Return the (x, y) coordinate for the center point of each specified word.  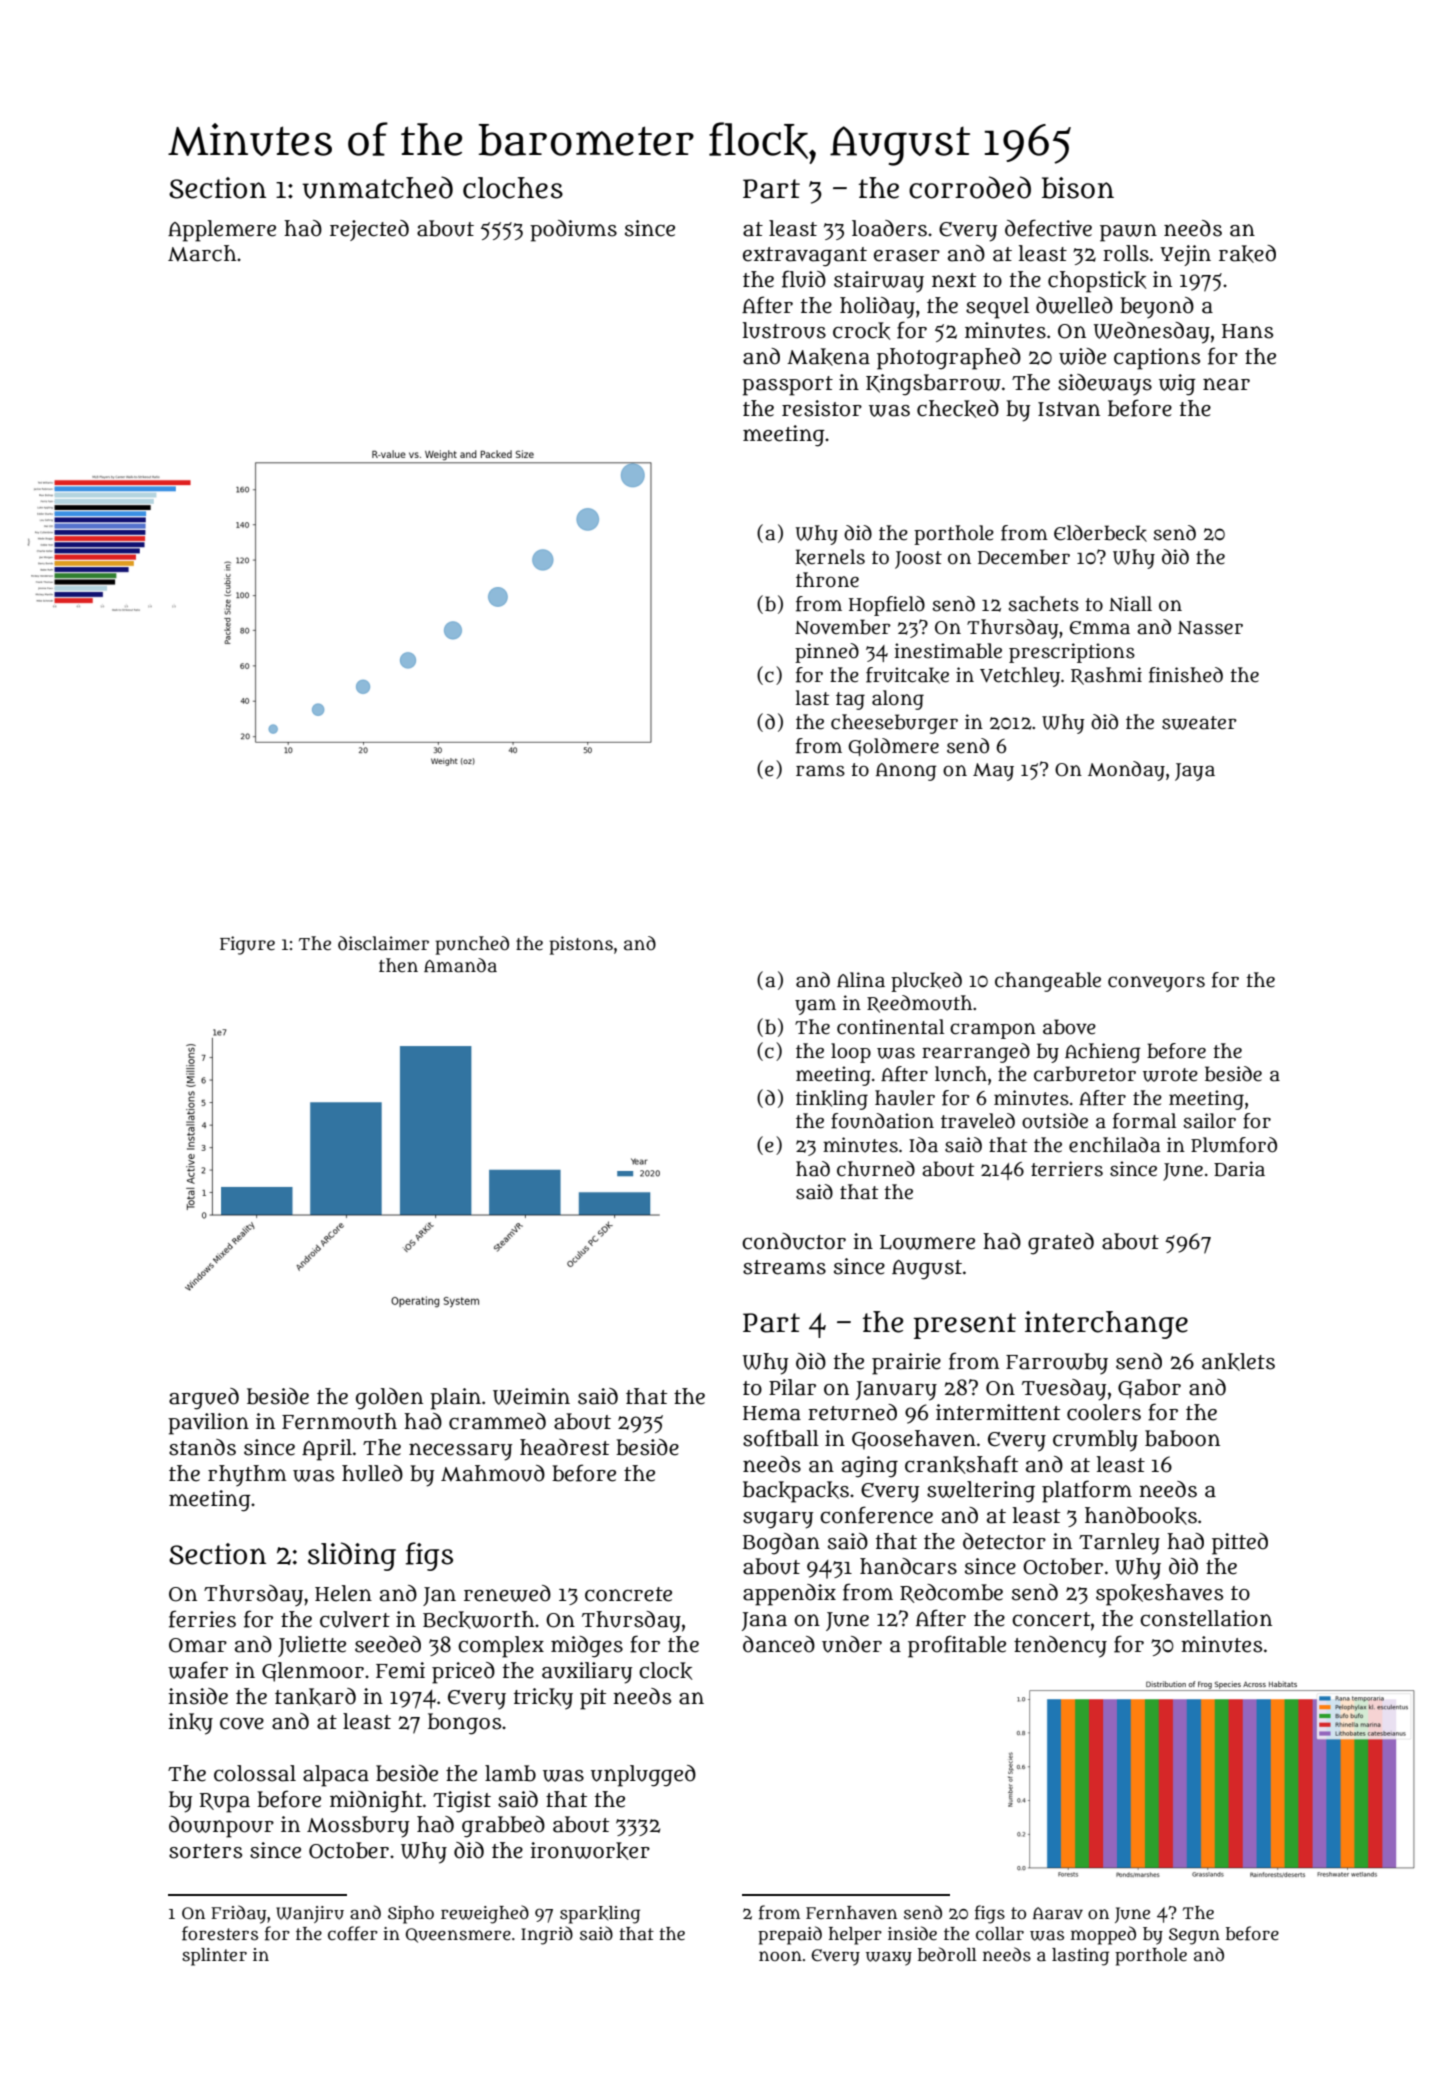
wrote (1170, 1075)
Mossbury (358, 1827)
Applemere (222, 231)
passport (787, 386)
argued (204, 1399)
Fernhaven (851, 1913)
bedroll (947, 1954)
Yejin (1185, 255)
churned (876, 1169)
